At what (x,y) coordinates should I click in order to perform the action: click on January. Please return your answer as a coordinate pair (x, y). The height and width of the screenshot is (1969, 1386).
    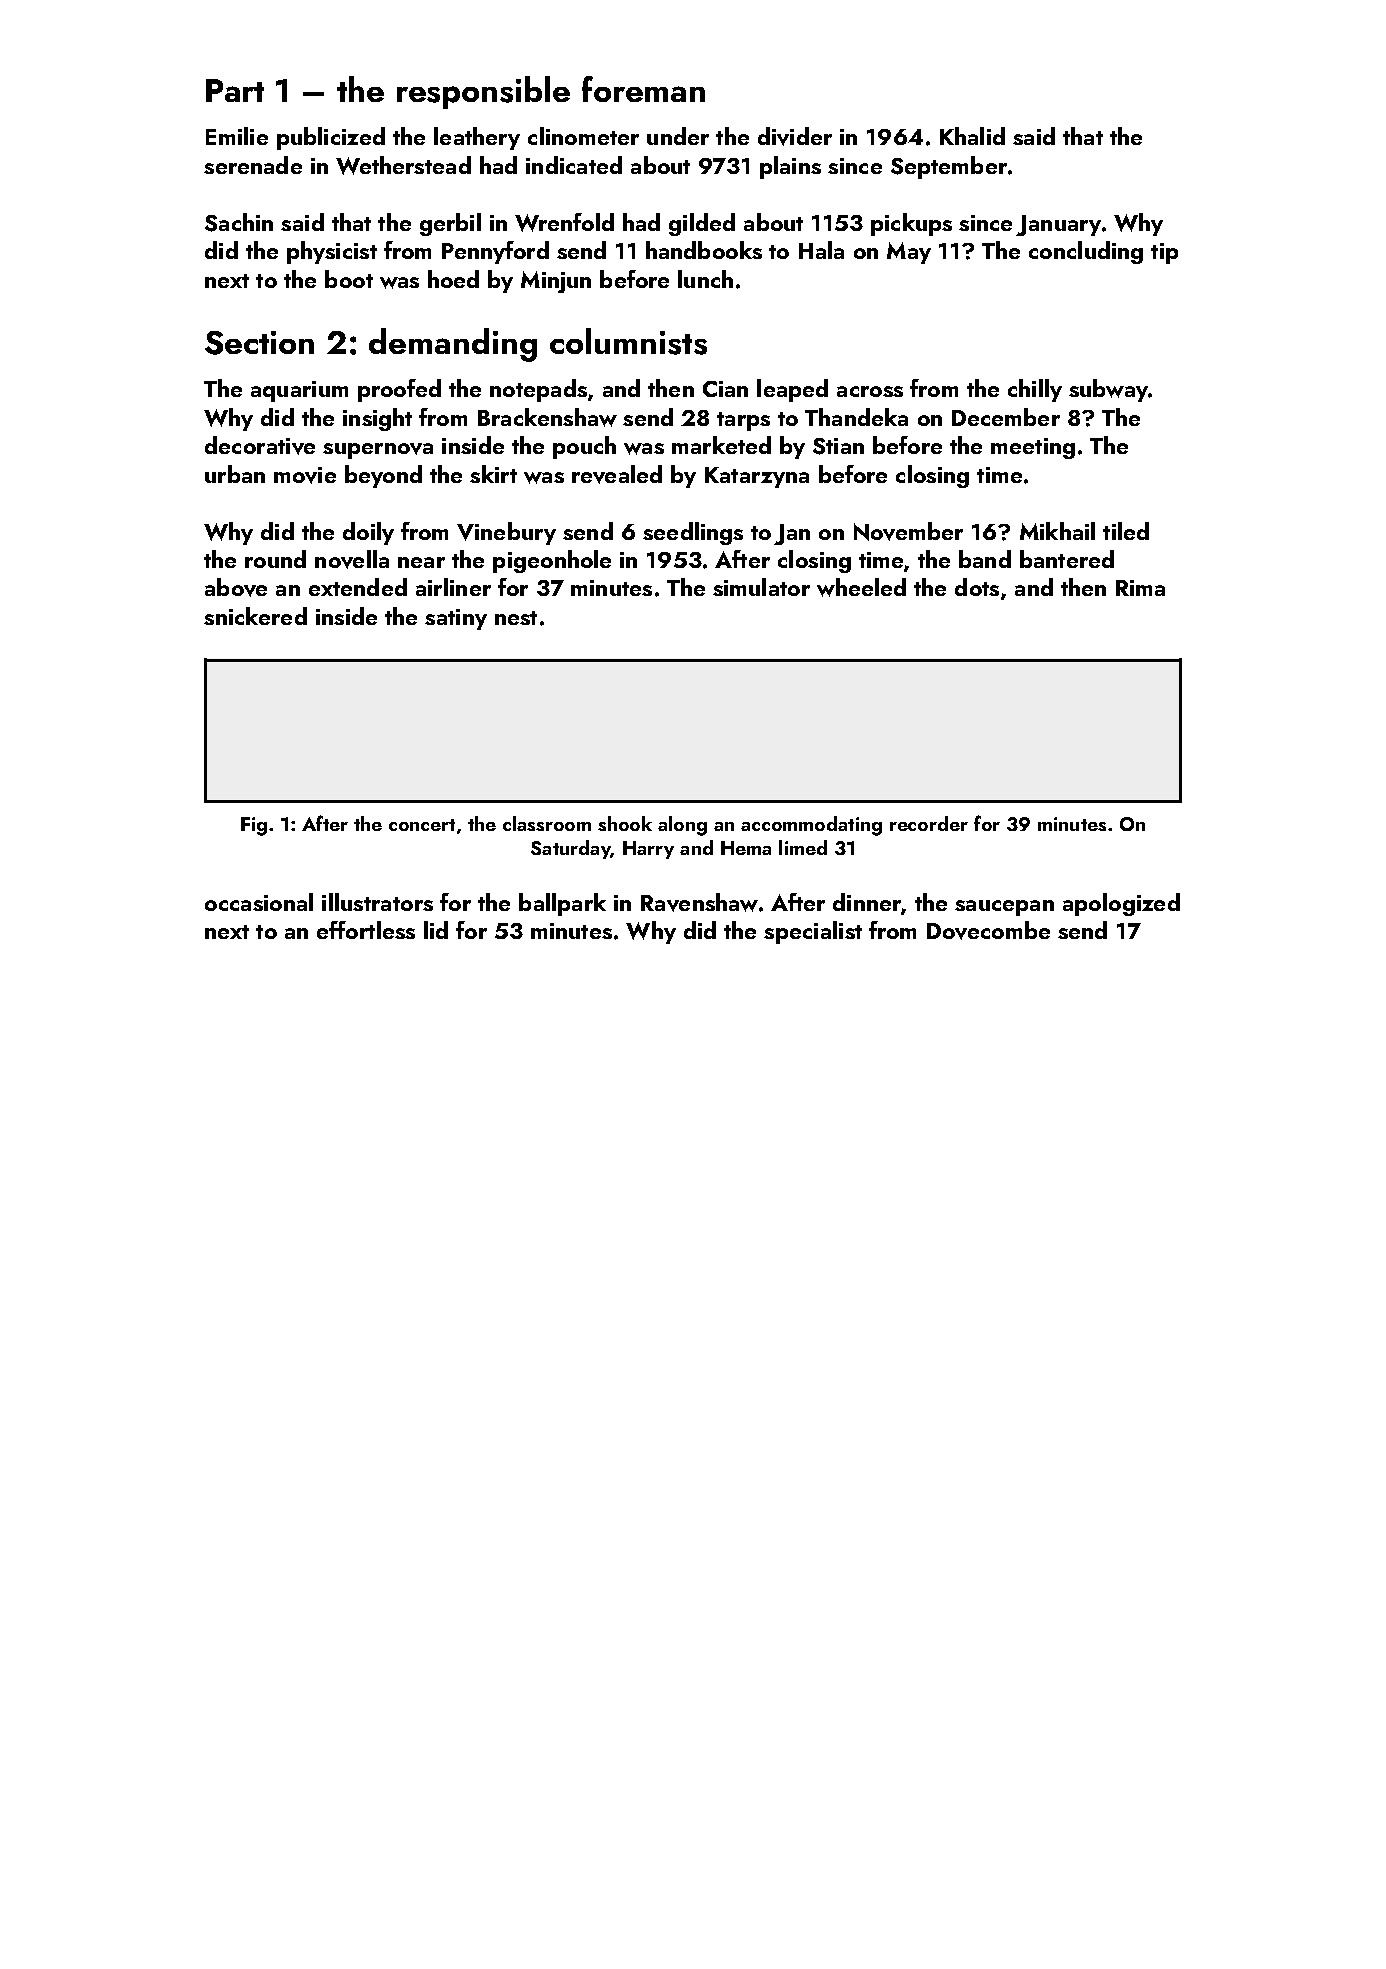
    Looking at the image, I should click on (1058, 225).
